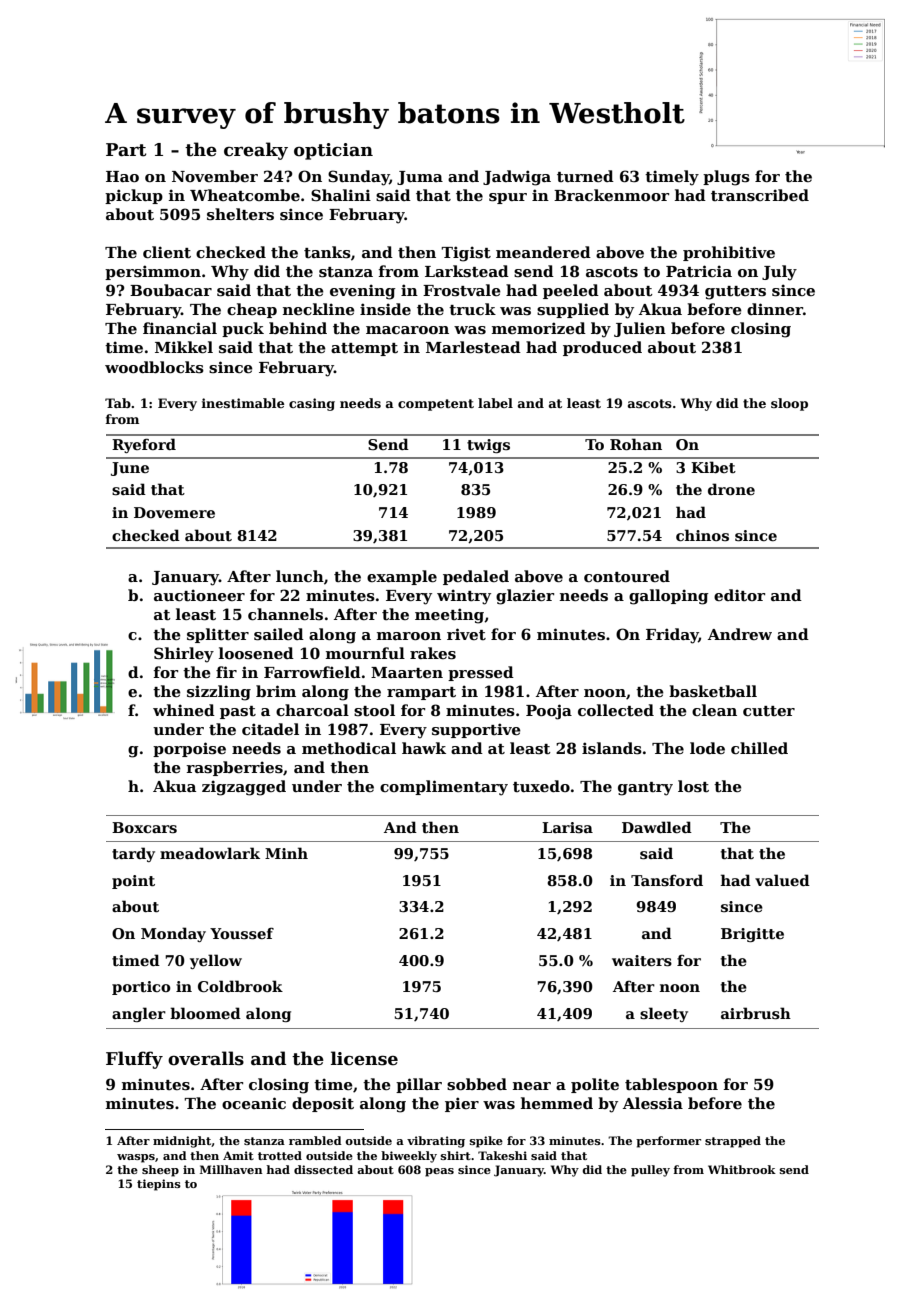 This document has width=924, height=1308. What do you see at coordinates (420, 178) in the document?
I see `Juma` at bounding box center [420, 178].
